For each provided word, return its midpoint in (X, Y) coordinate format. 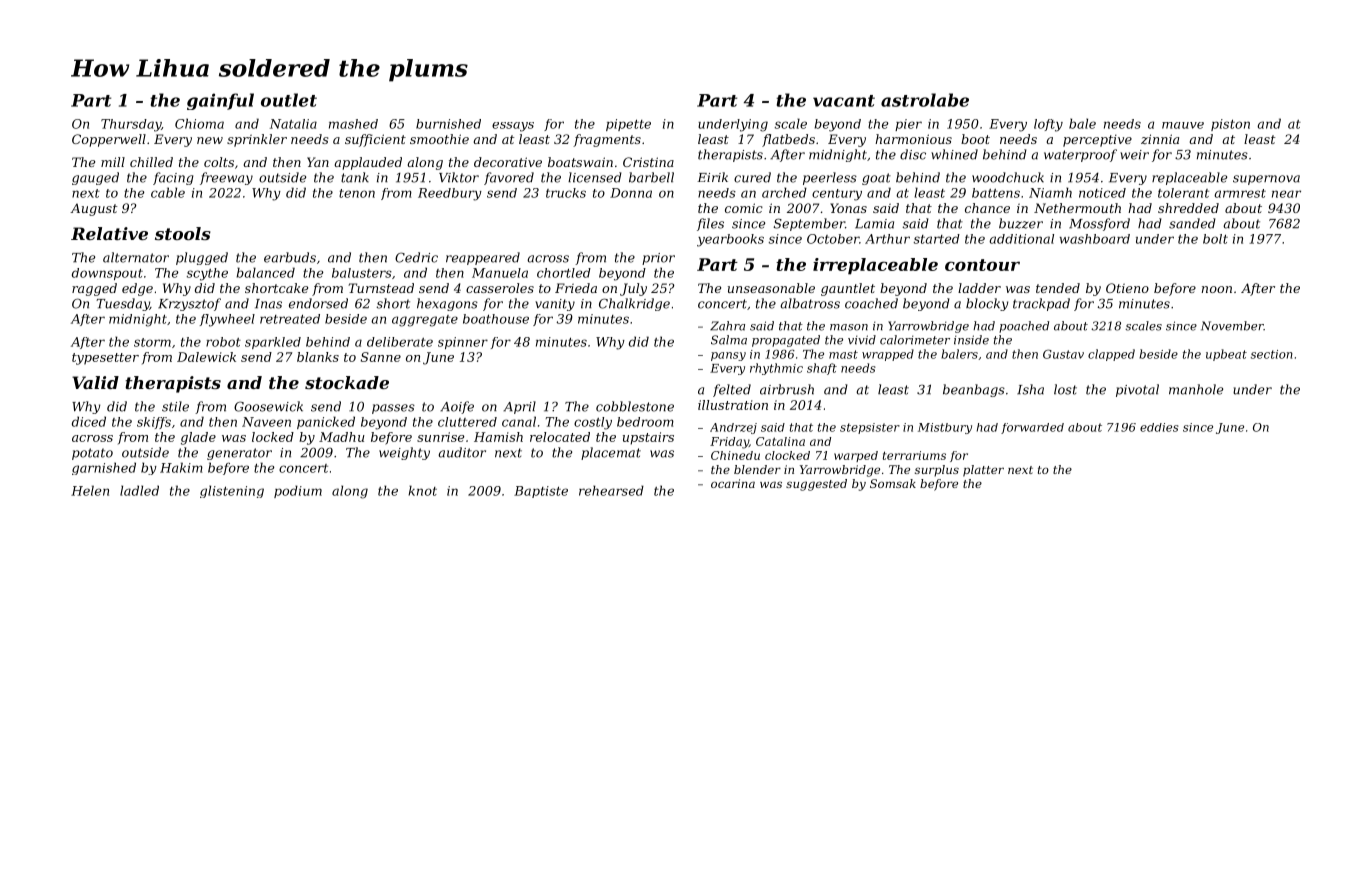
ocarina (733, 483)
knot (422, 490)
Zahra (727, 326)
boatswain (580, 162)
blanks (318, 357)
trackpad (1041, 304)
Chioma (199, 123)
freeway (226, 178)
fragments (607, 140)
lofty (1048, 125)
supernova (1266, 180)
